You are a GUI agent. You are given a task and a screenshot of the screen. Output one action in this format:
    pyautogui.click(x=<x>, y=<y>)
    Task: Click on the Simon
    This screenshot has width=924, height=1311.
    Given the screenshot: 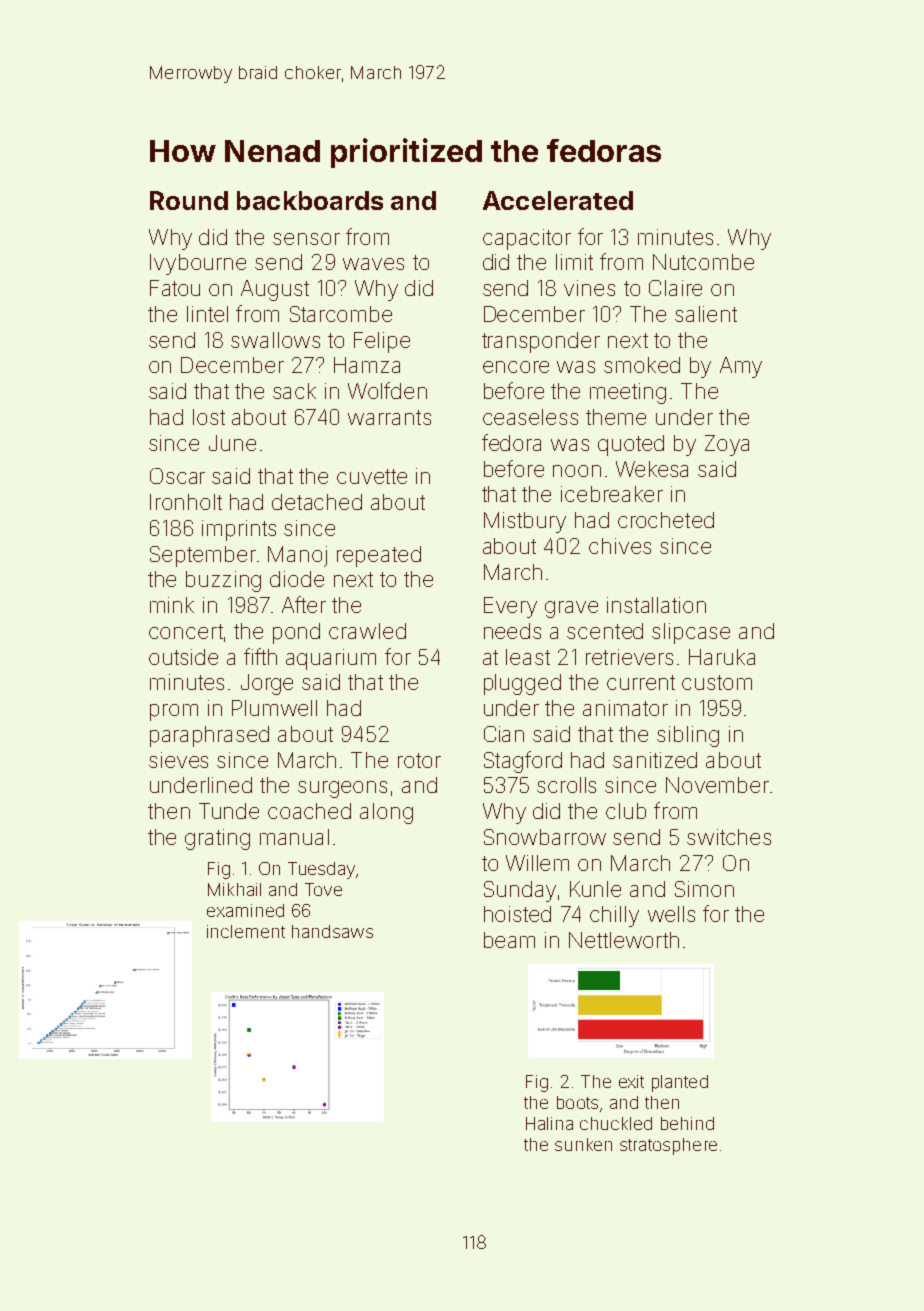 What is the action you would take?
    pyautogui.click(x=704, y=889)
